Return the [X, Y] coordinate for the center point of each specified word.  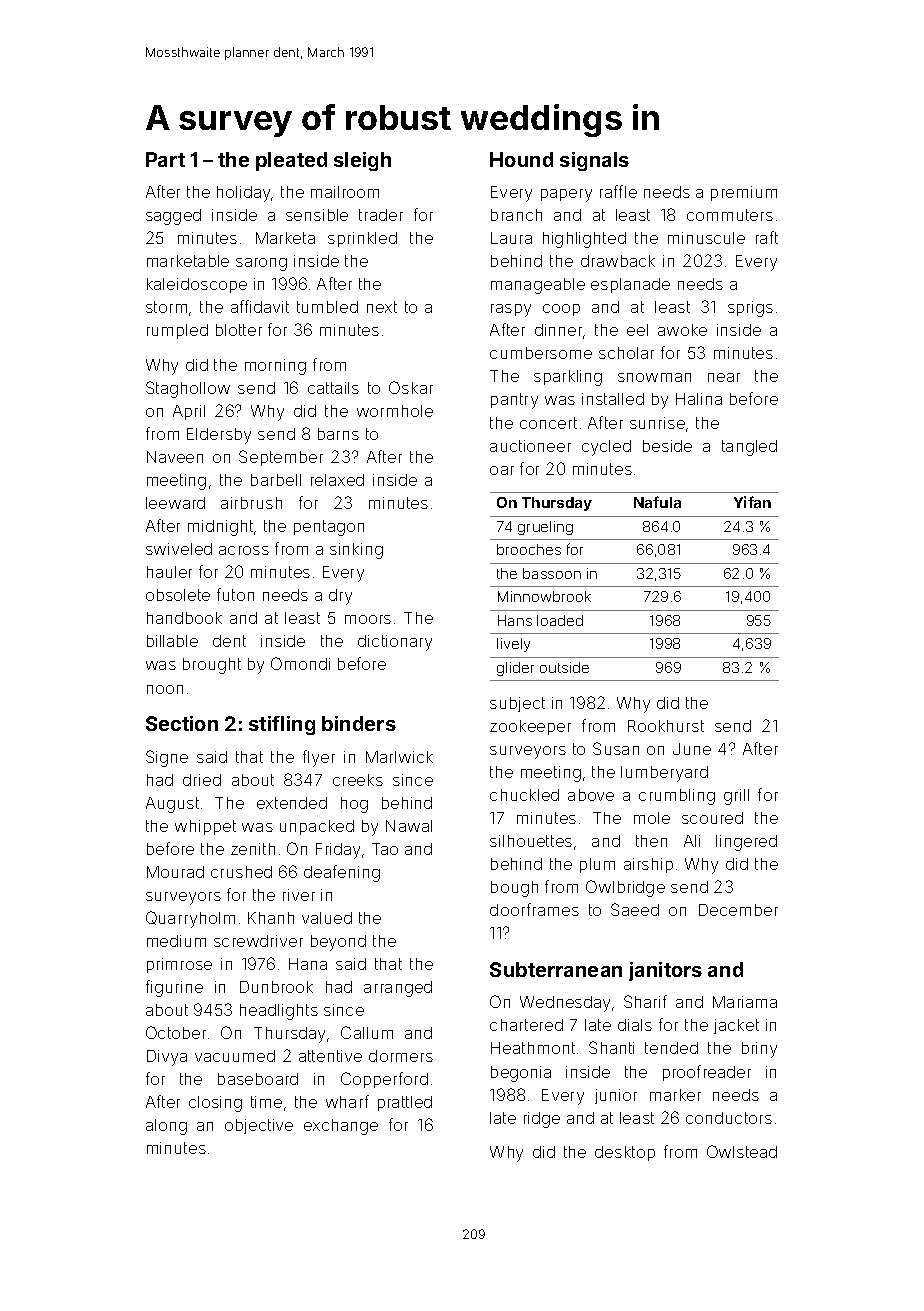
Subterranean [556, 969]
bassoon [552, 573]
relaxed [337, 480]
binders [359, 723]
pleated [291, 161]
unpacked [317, 827]
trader [381, 215]
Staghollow [188, 389]
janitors [665, 971]
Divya [167, 1058]
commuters [730, 215]
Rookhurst [666, 726]
